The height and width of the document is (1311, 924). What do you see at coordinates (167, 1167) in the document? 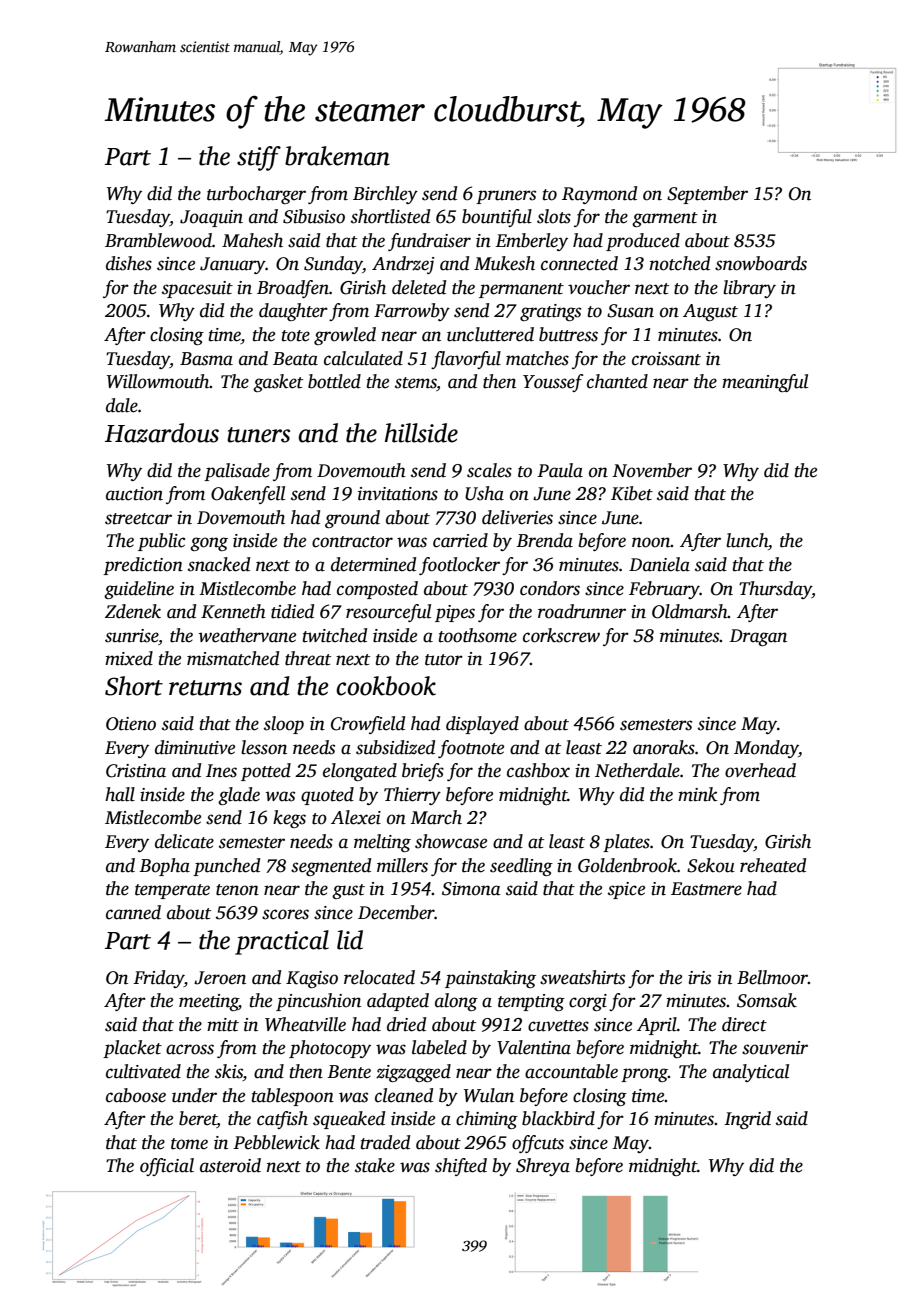
I see `official` at bounding box center [167, 1167].
